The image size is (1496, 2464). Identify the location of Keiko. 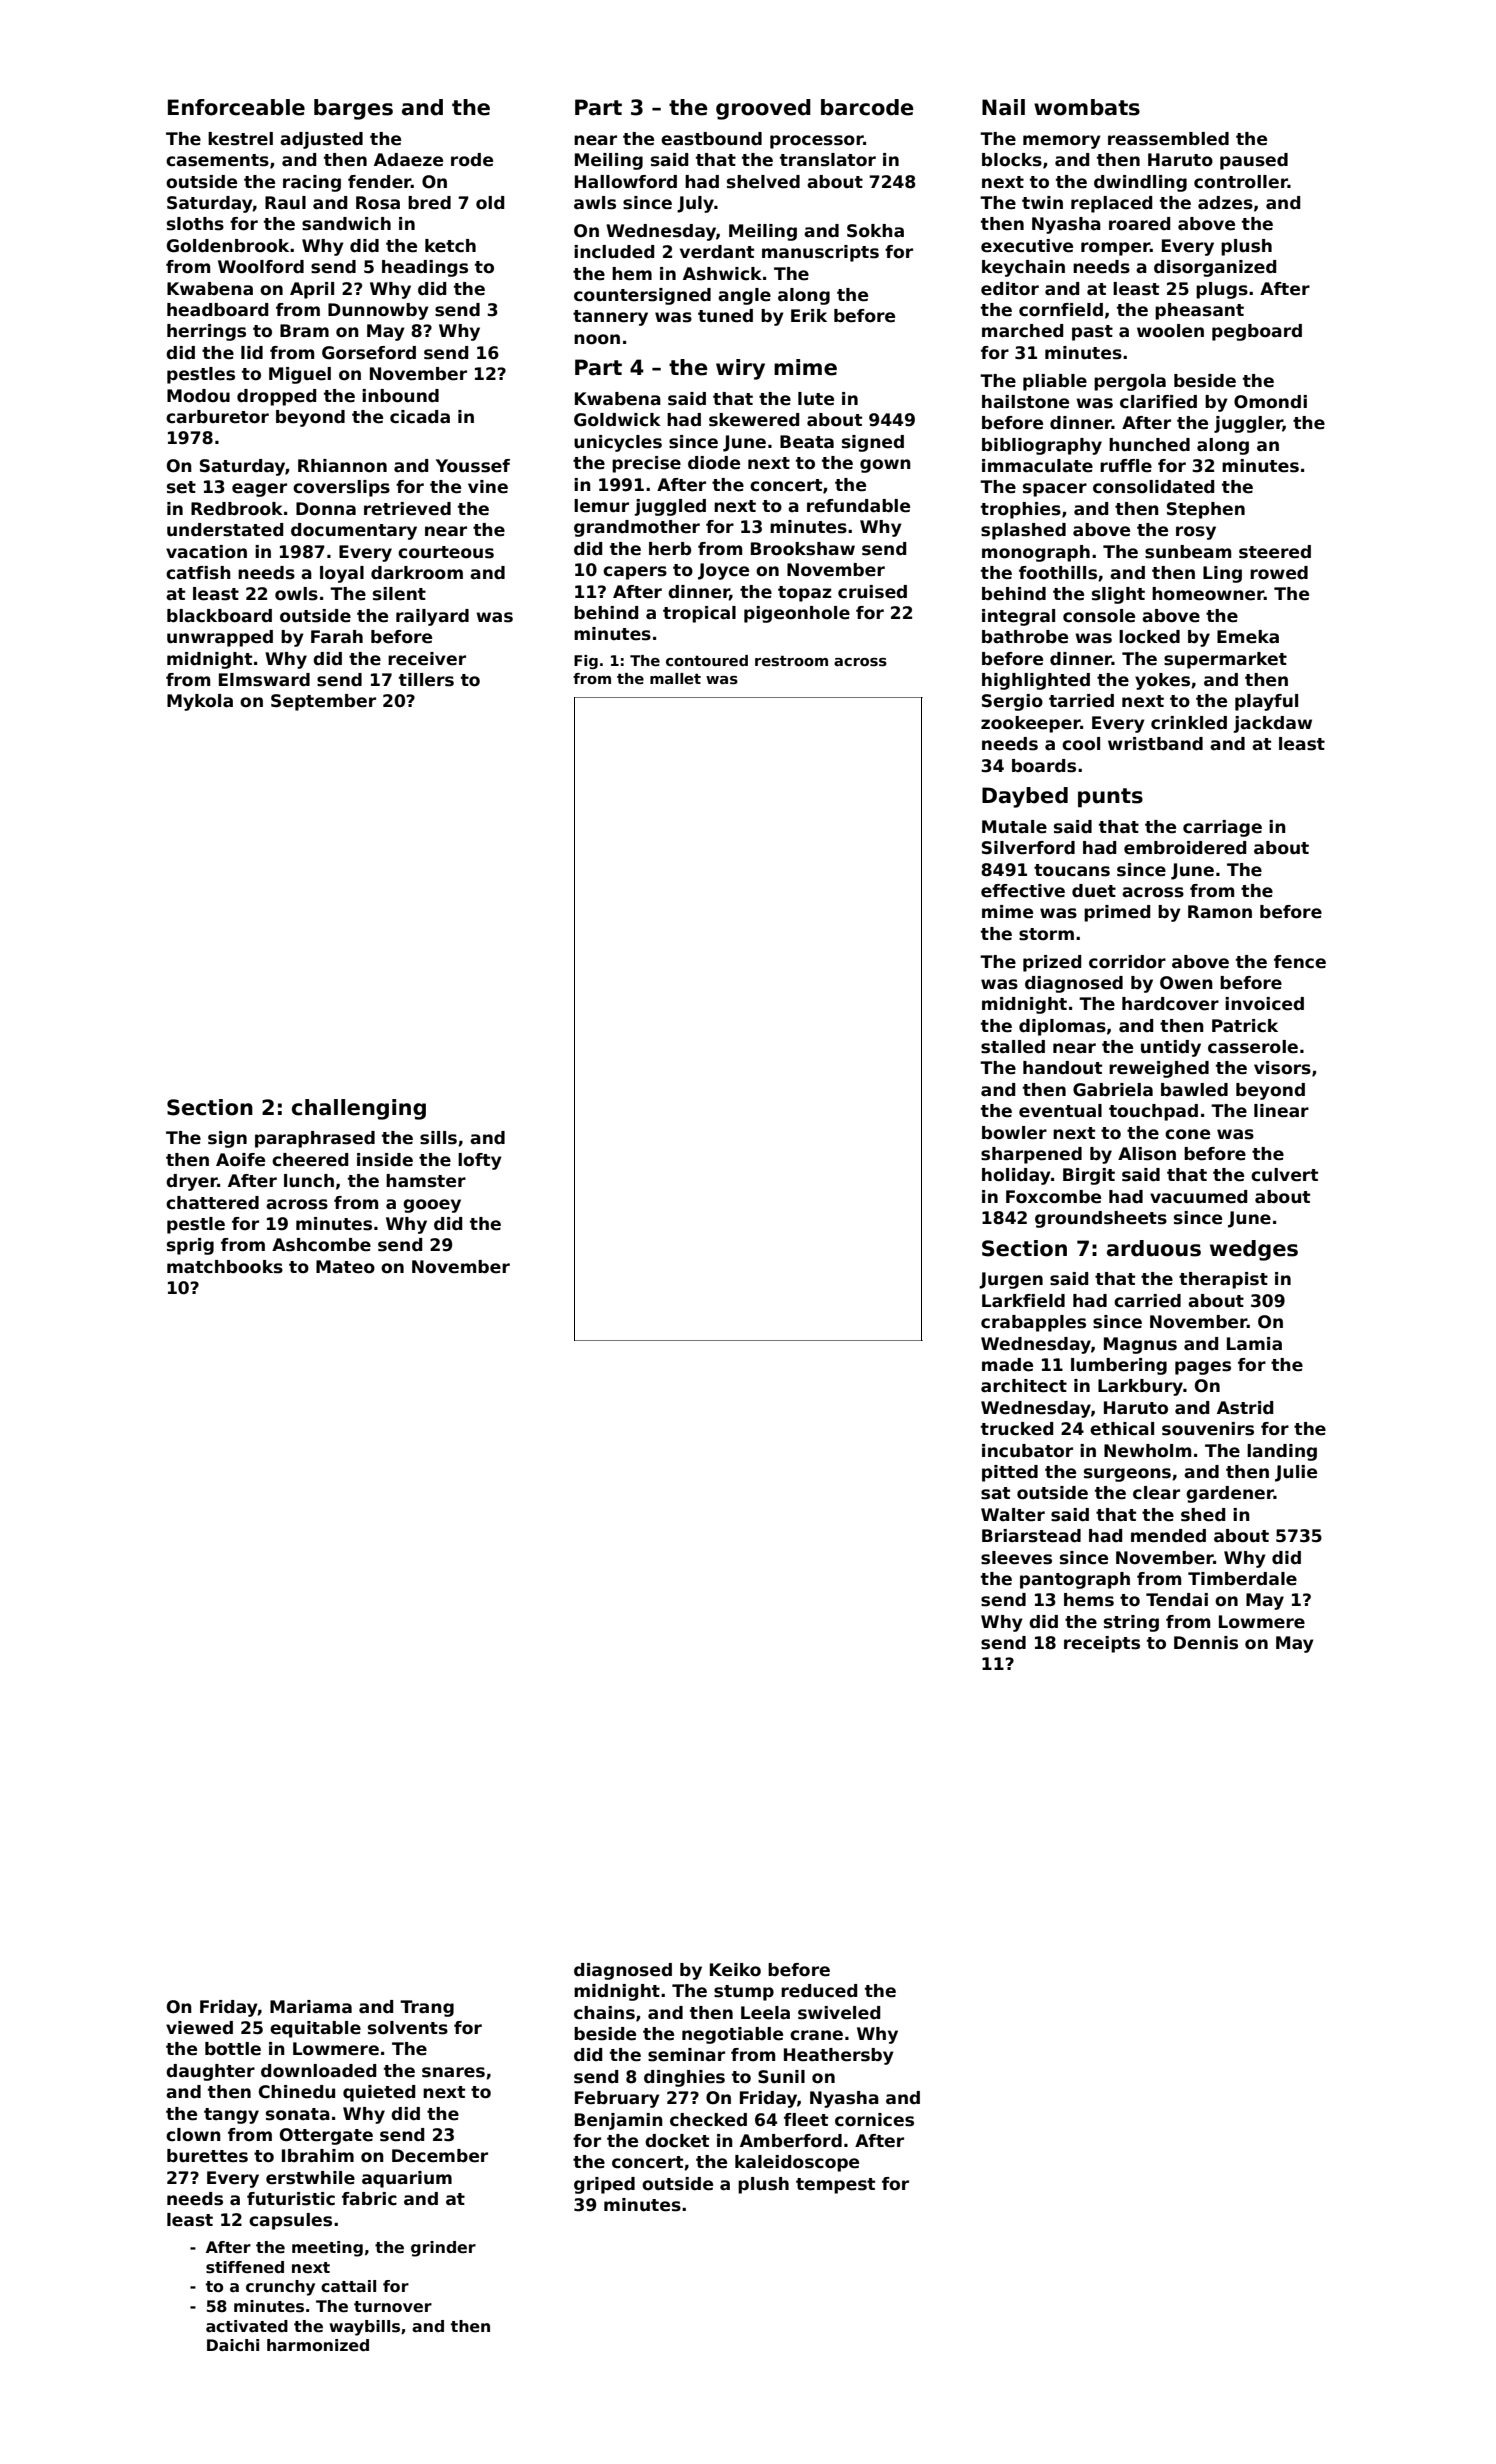
(735, 1970).
